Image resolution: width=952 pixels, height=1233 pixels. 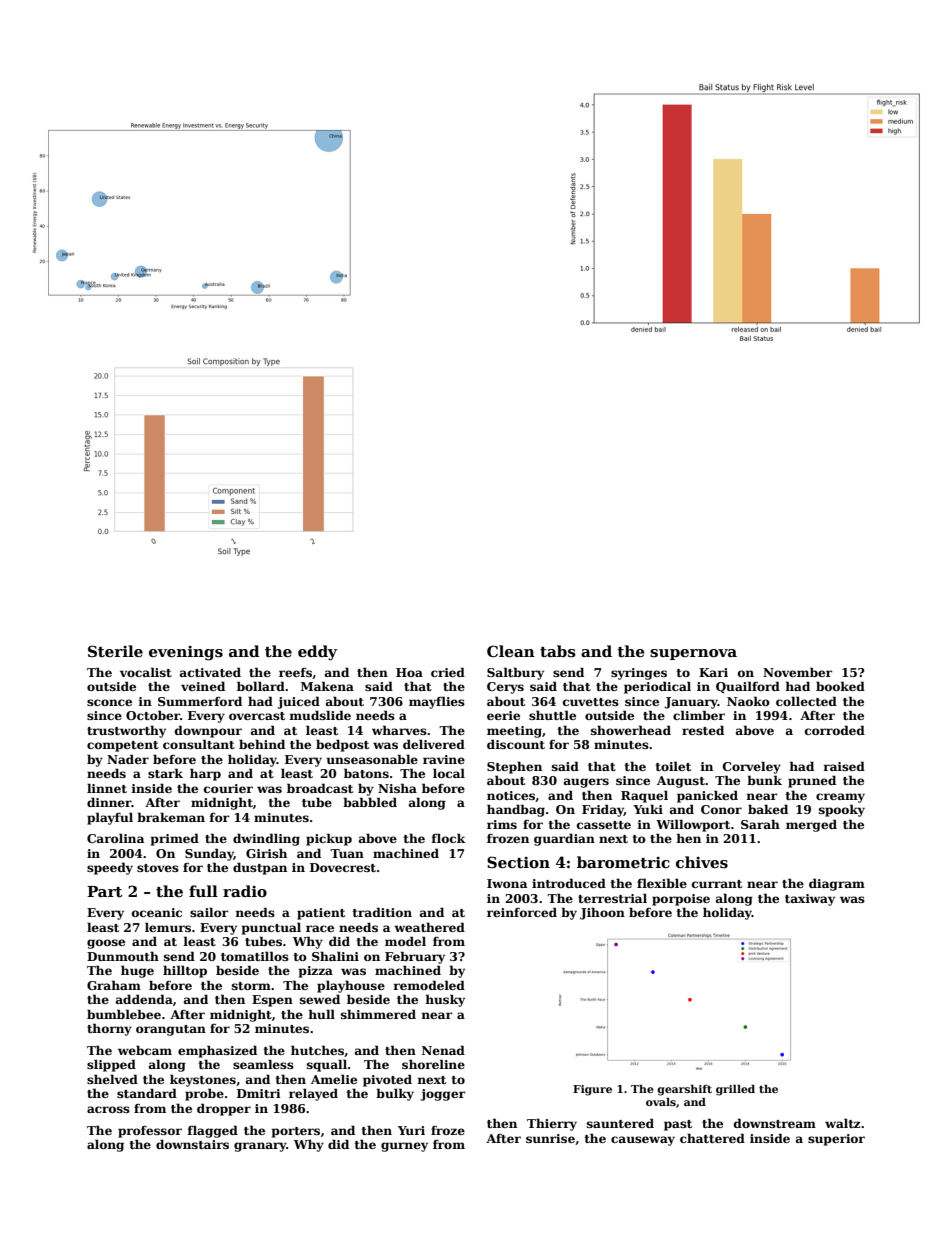 I want to click on Graham, so click(x=114, y=985).
